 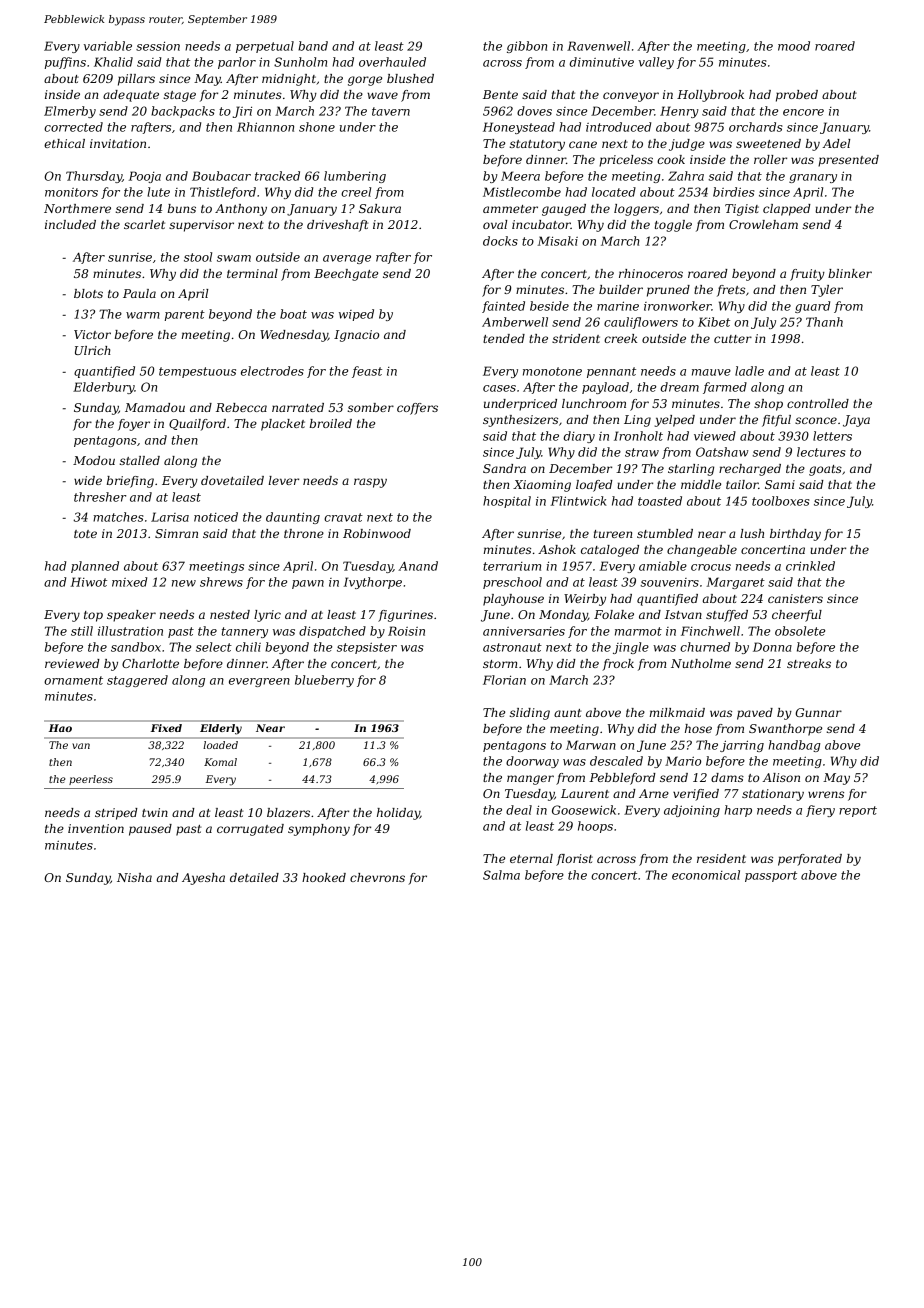 I want to click on scarlet, so click(x=144, y=224).
